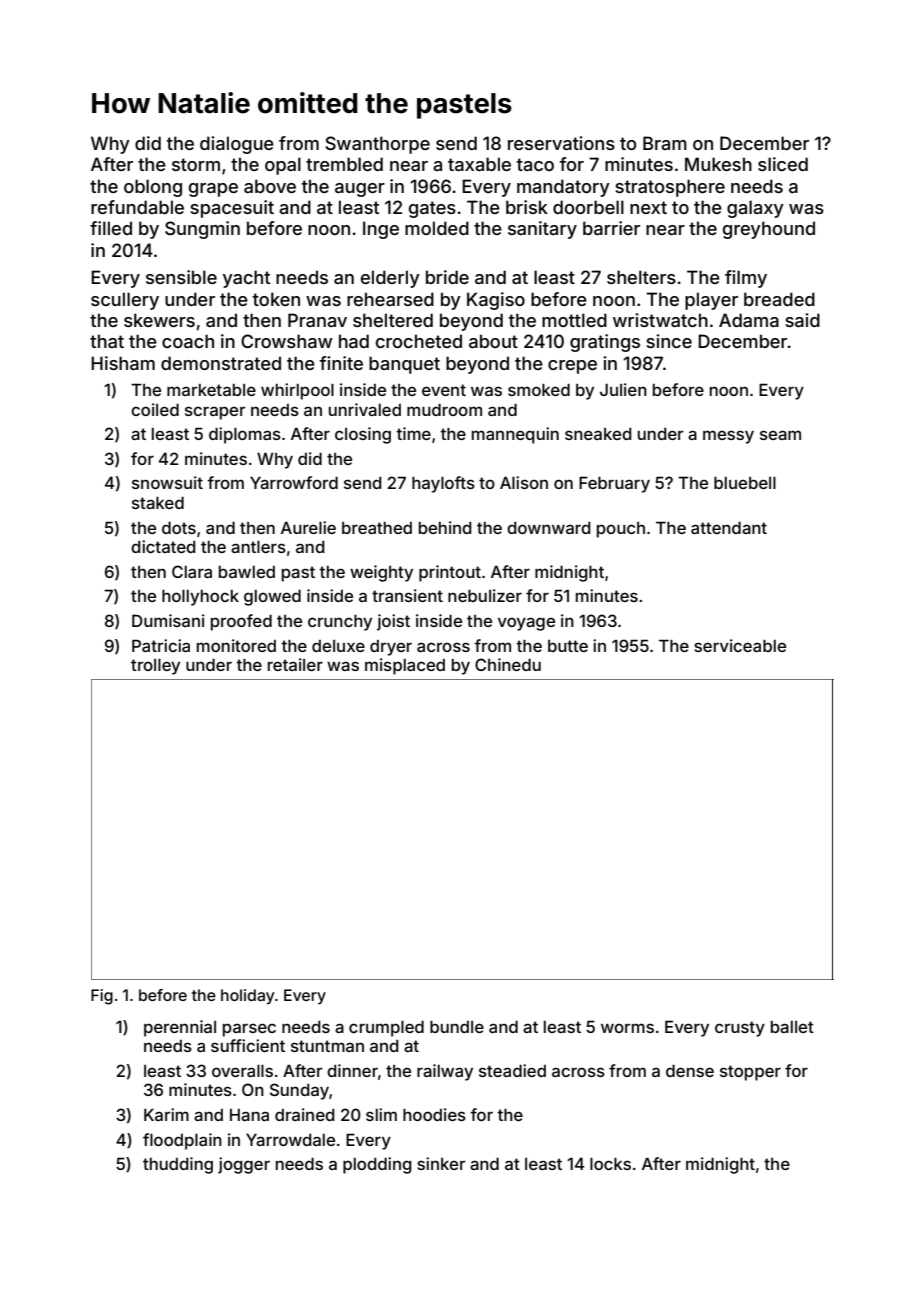  Describe the element at coordinates (163, 546) in the screenshot. I see `dictated` at that location.
